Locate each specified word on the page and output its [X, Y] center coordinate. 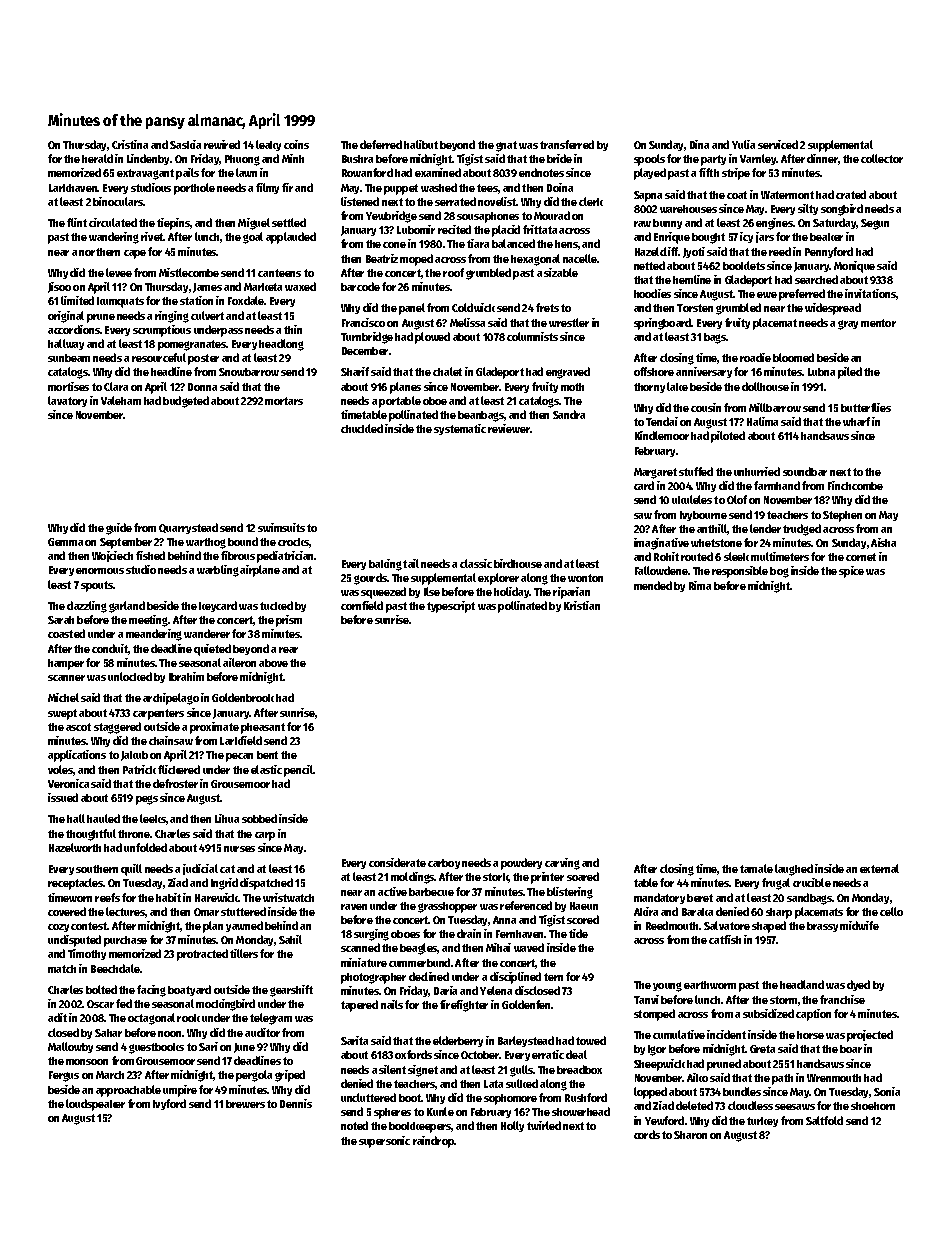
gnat [506, 146]
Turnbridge [367, 338]
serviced [778, 144]
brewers [245, 1104]
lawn [246, 172]
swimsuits [281, 527]
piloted [728, 437]
